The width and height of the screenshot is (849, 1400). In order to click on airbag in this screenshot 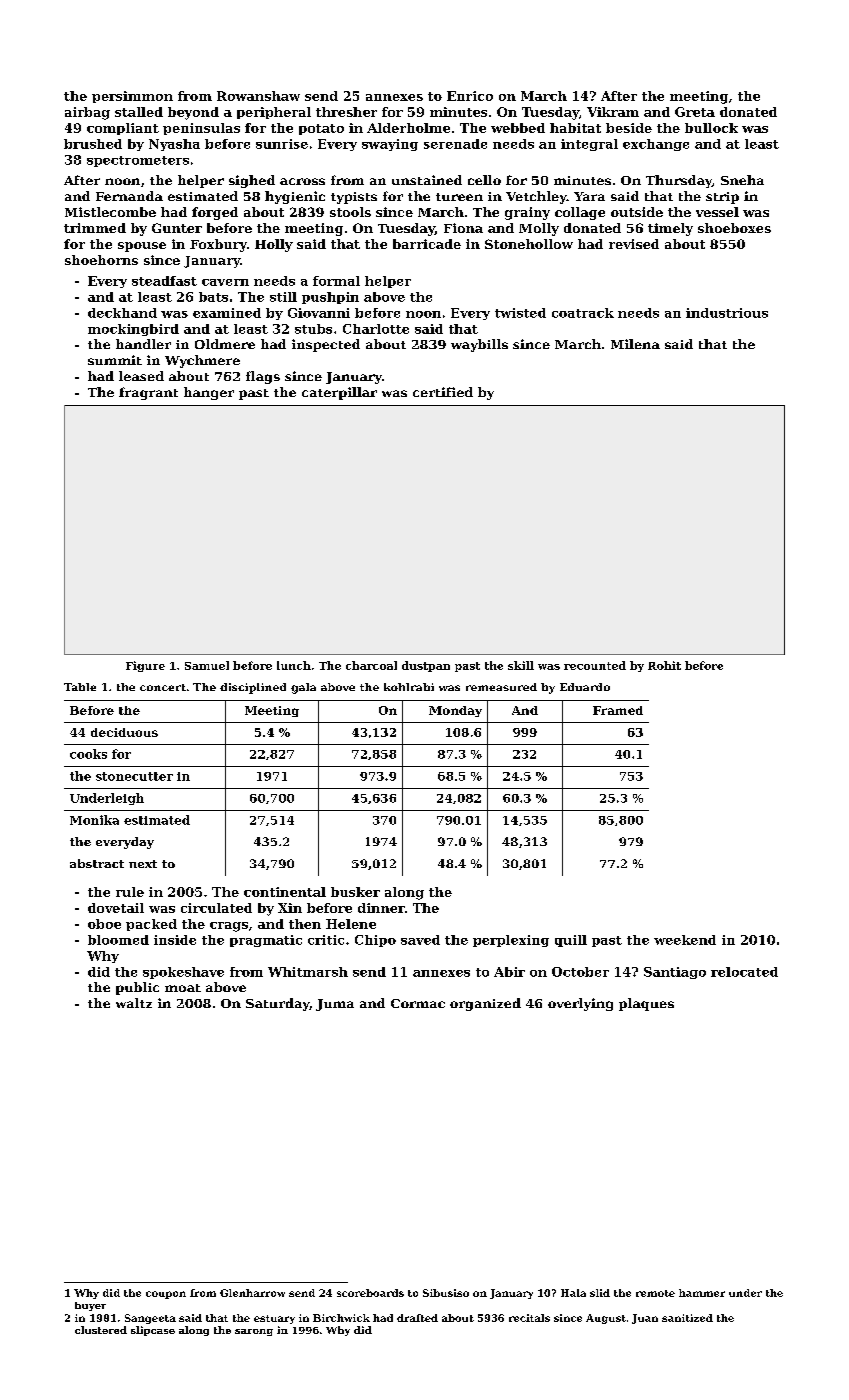, I will do `click(87, 113)`.
